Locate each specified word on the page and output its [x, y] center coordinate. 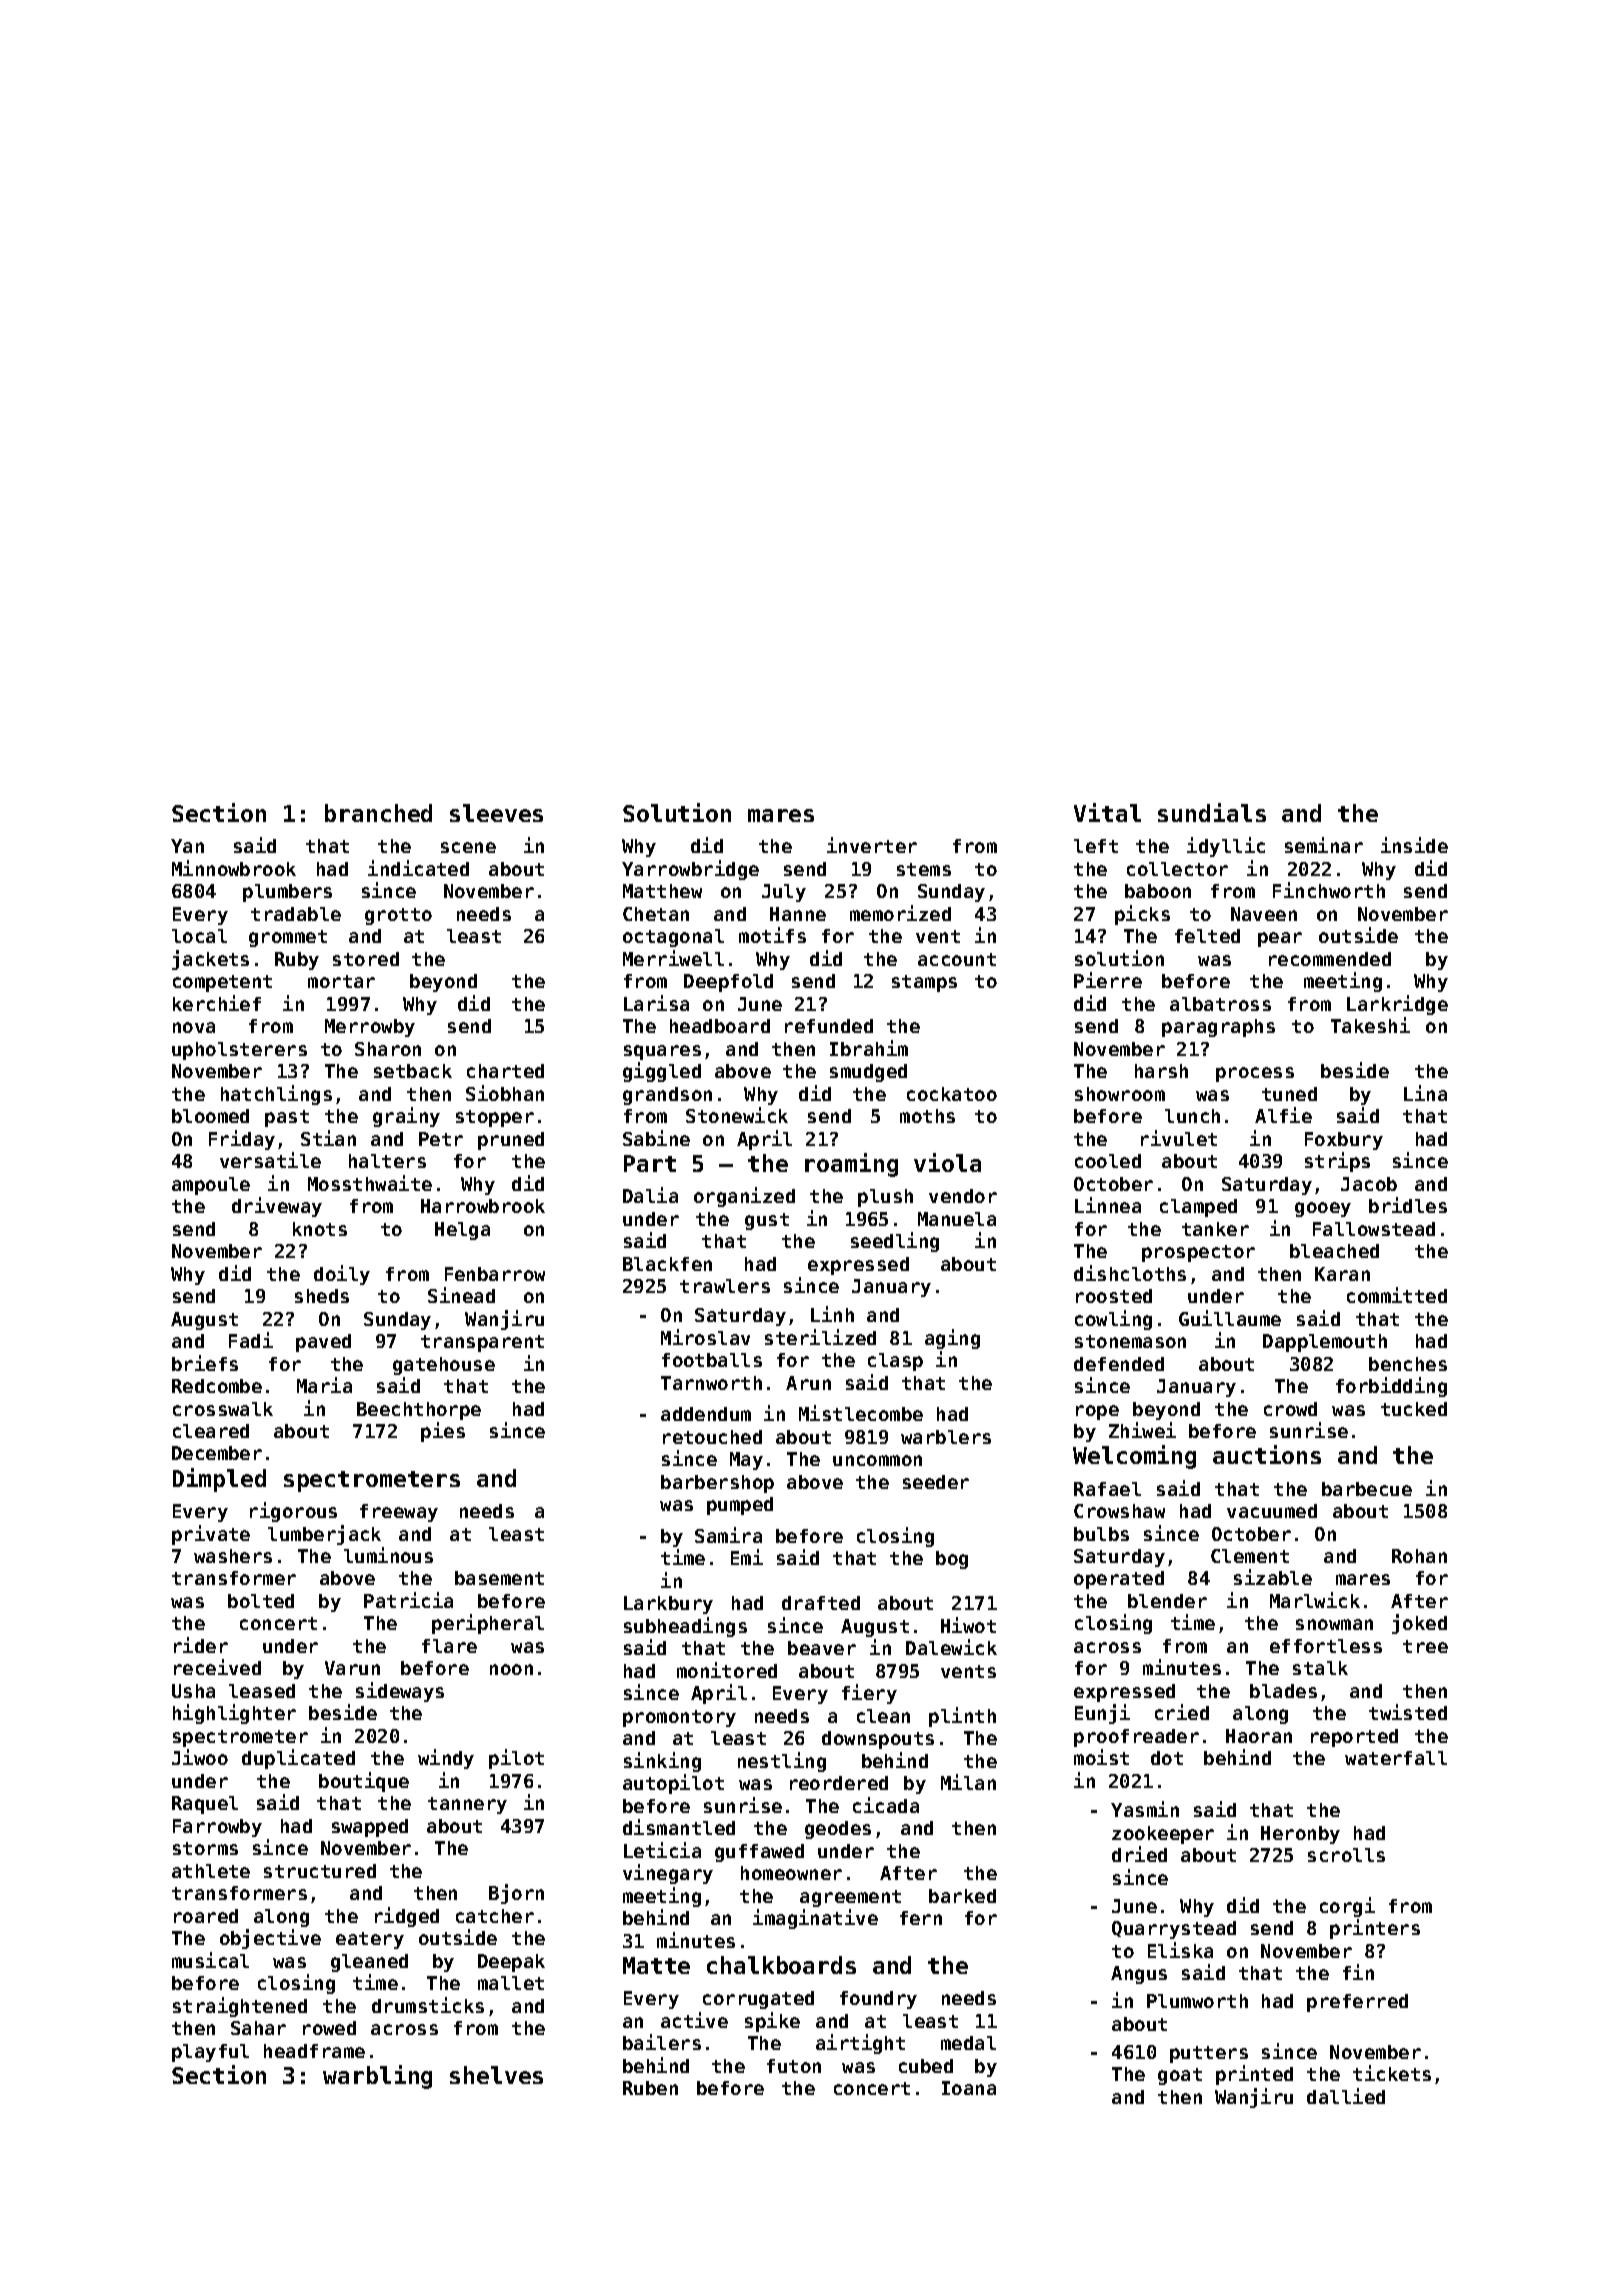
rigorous [293, 1512]
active [694, 2020]
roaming [851, 1165]
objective [270, 1939]
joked [1419, 1624]
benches [1408, 1364]
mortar [341, 981]
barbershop [717, 1484]
